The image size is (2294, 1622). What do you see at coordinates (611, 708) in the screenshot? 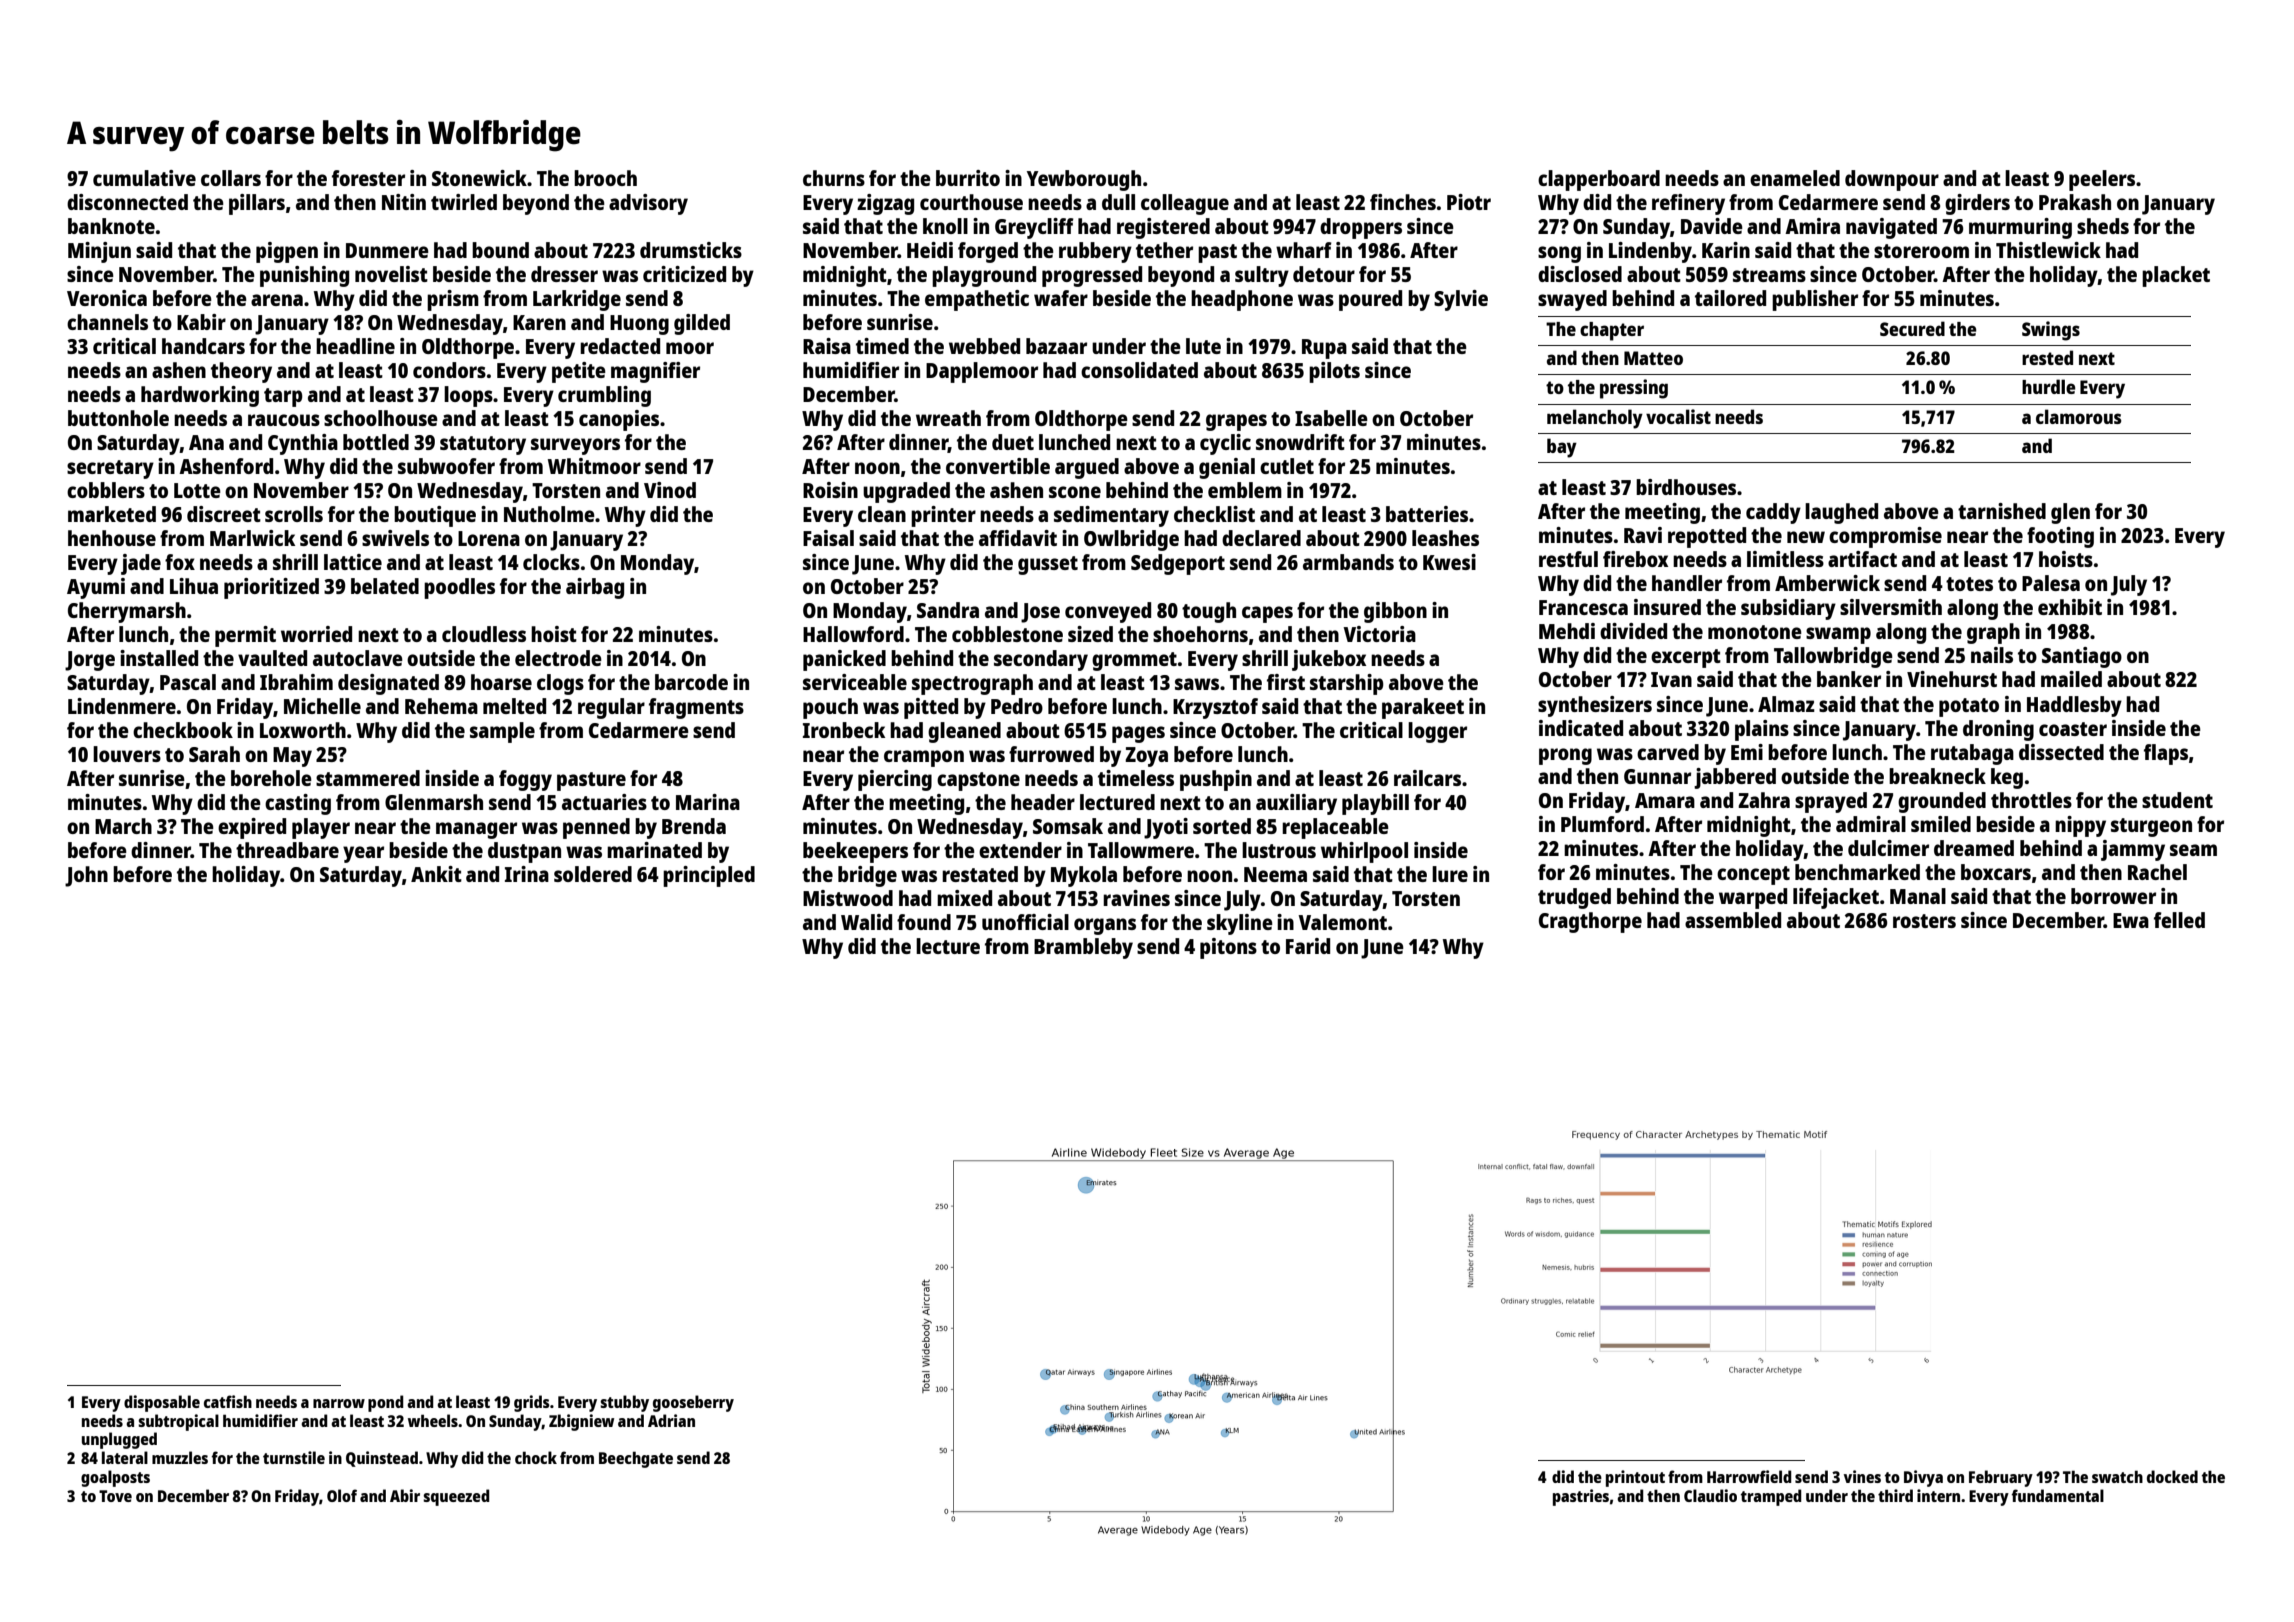
I see `regular` at bounding box center [611, 708].
